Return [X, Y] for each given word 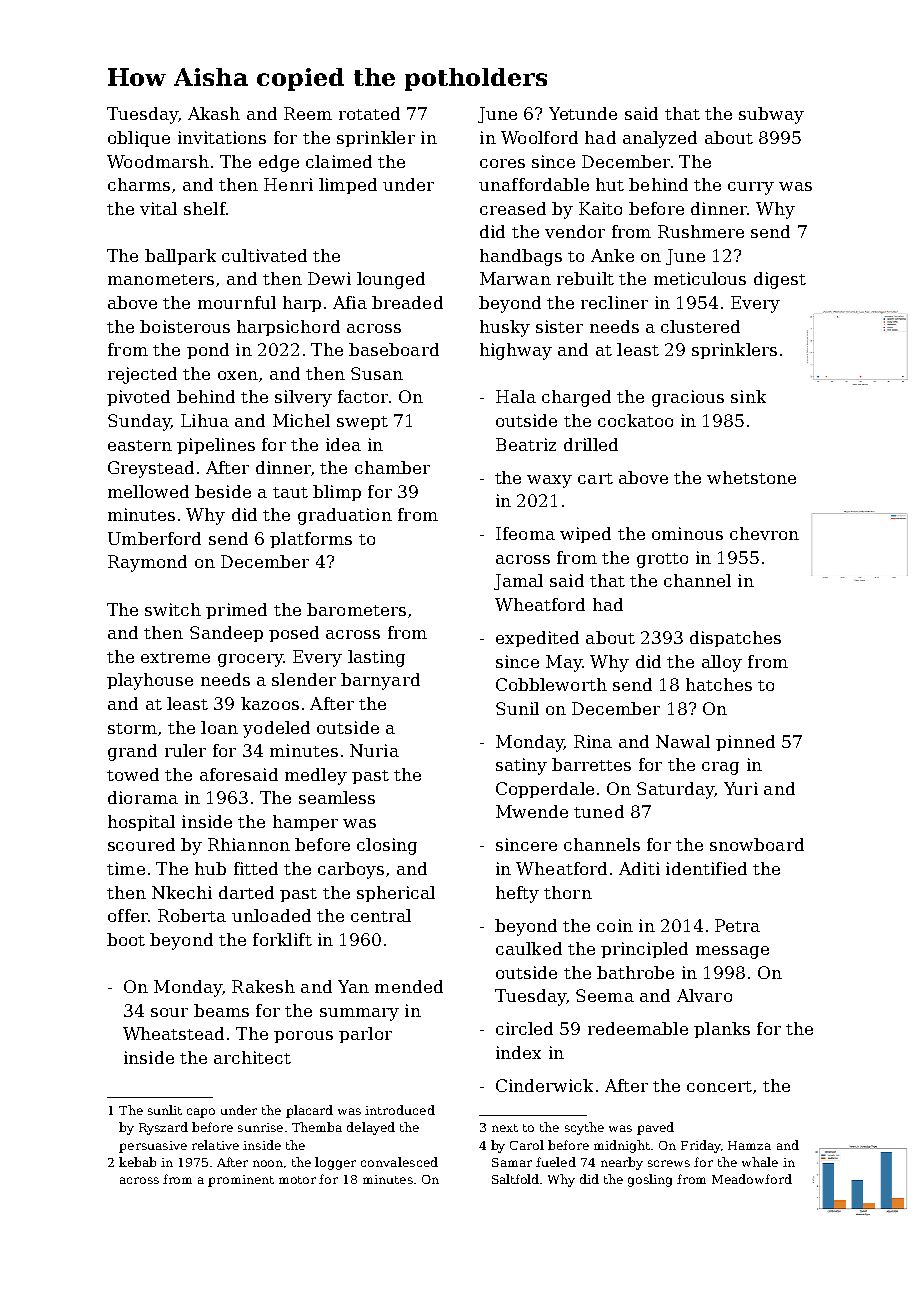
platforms [311, 540]
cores [502, 163]
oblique [139, 139]
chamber [392, 467]
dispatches [735, 639]
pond [208, 351]
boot [126, 939]
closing [387, 846]
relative [215, 1145]
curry [751, 188]
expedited [537, 639]
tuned [599, 811]
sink [748, 396]
